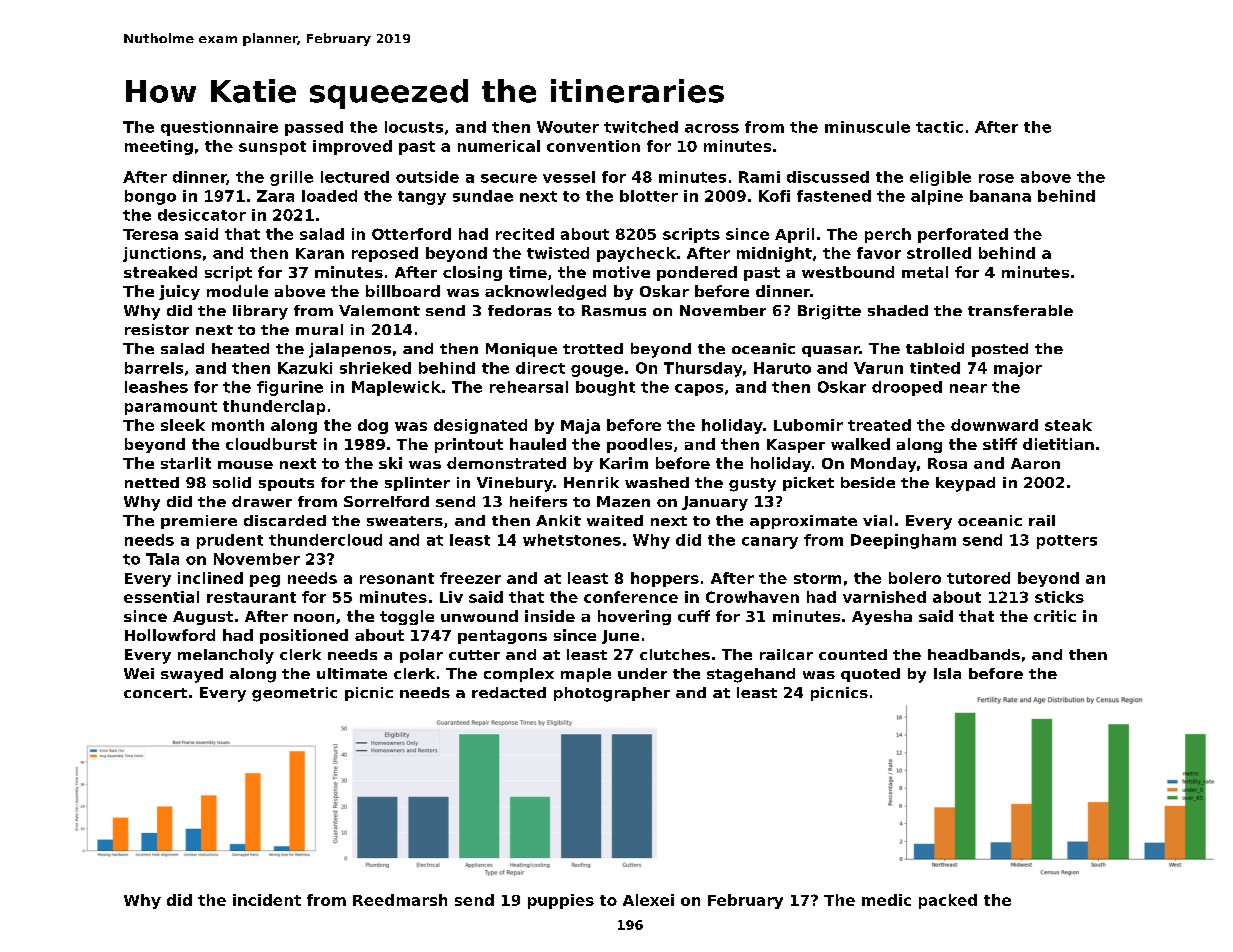 The width and height of the screenshot is (1233, 952). What do you see at coordinates (898, 310) in the screenshot?
I see `shaded` at bounding box center [898, 310].
